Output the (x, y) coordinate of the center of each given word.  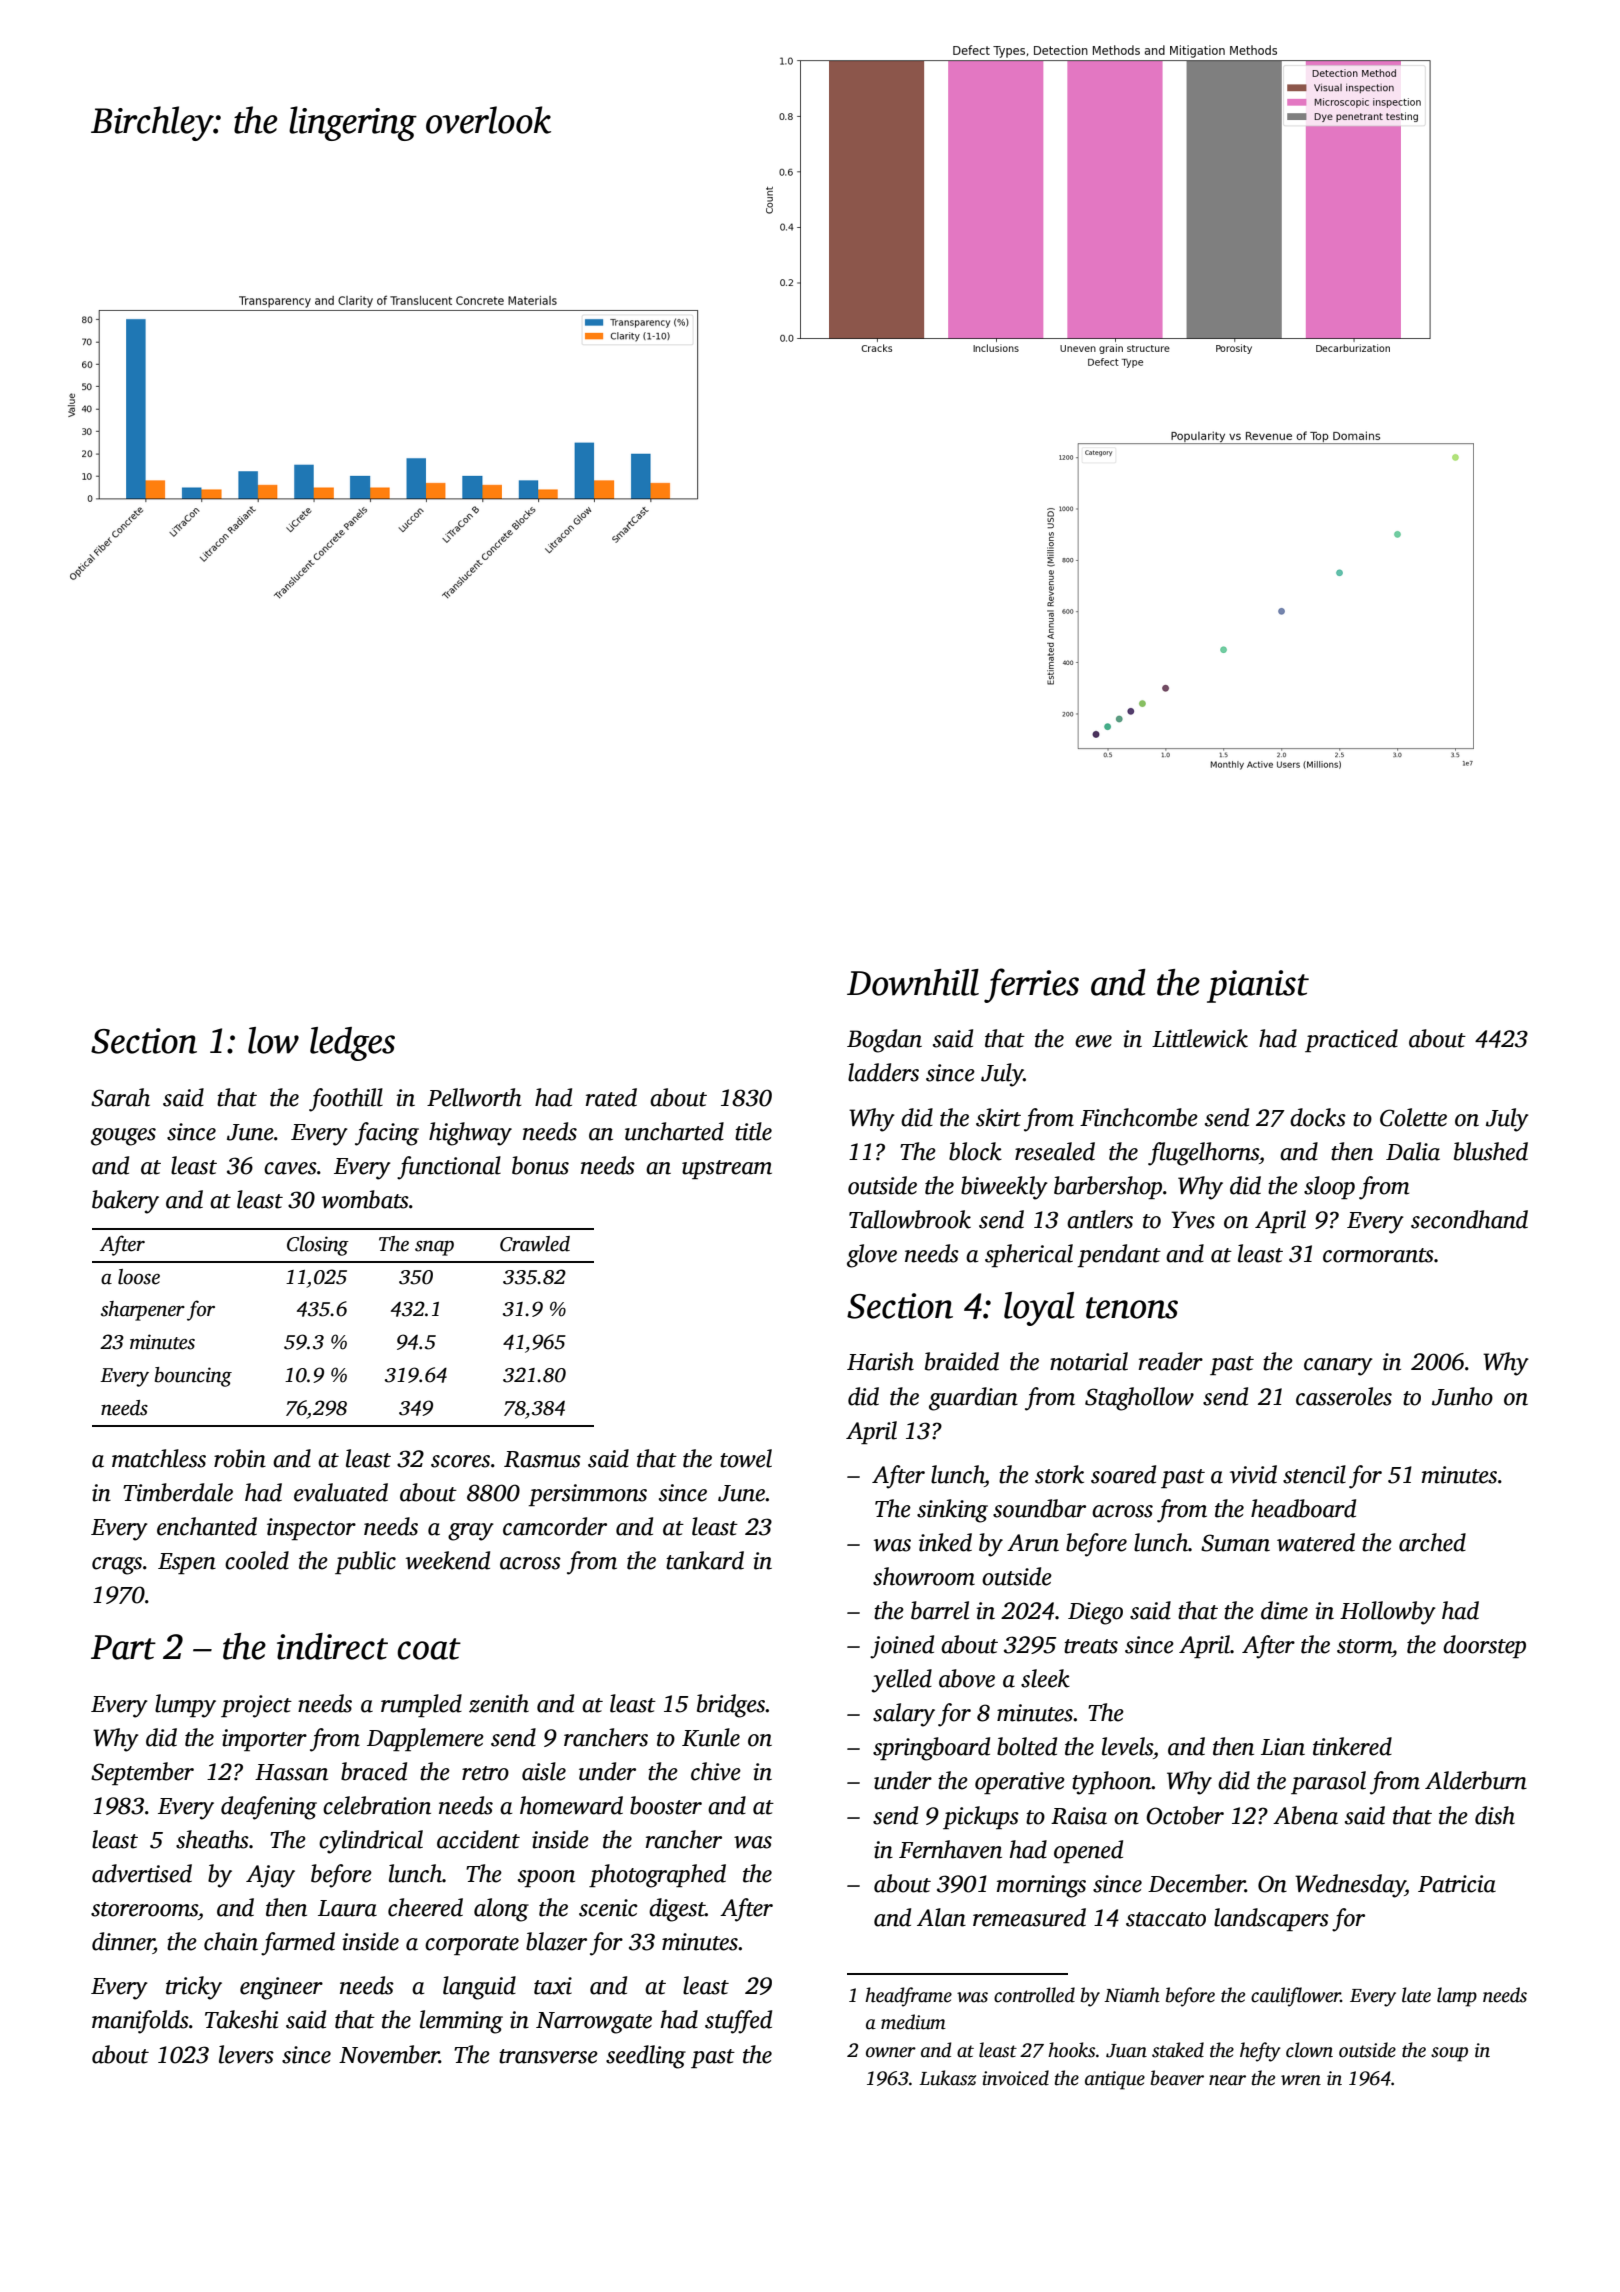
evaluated (341, 1492)
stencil (1314, 1474)
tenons (1132, 1308)
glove (872, 1256)
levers (246, 2054)
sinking (952, 1511)
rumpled (421, 1705)
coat (429, 1649)
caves (290, 1168)
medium (913, 2022)
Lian (1283, 1747)
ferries (1031, 985)
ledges (352, 1044)
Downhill (913, 982)
